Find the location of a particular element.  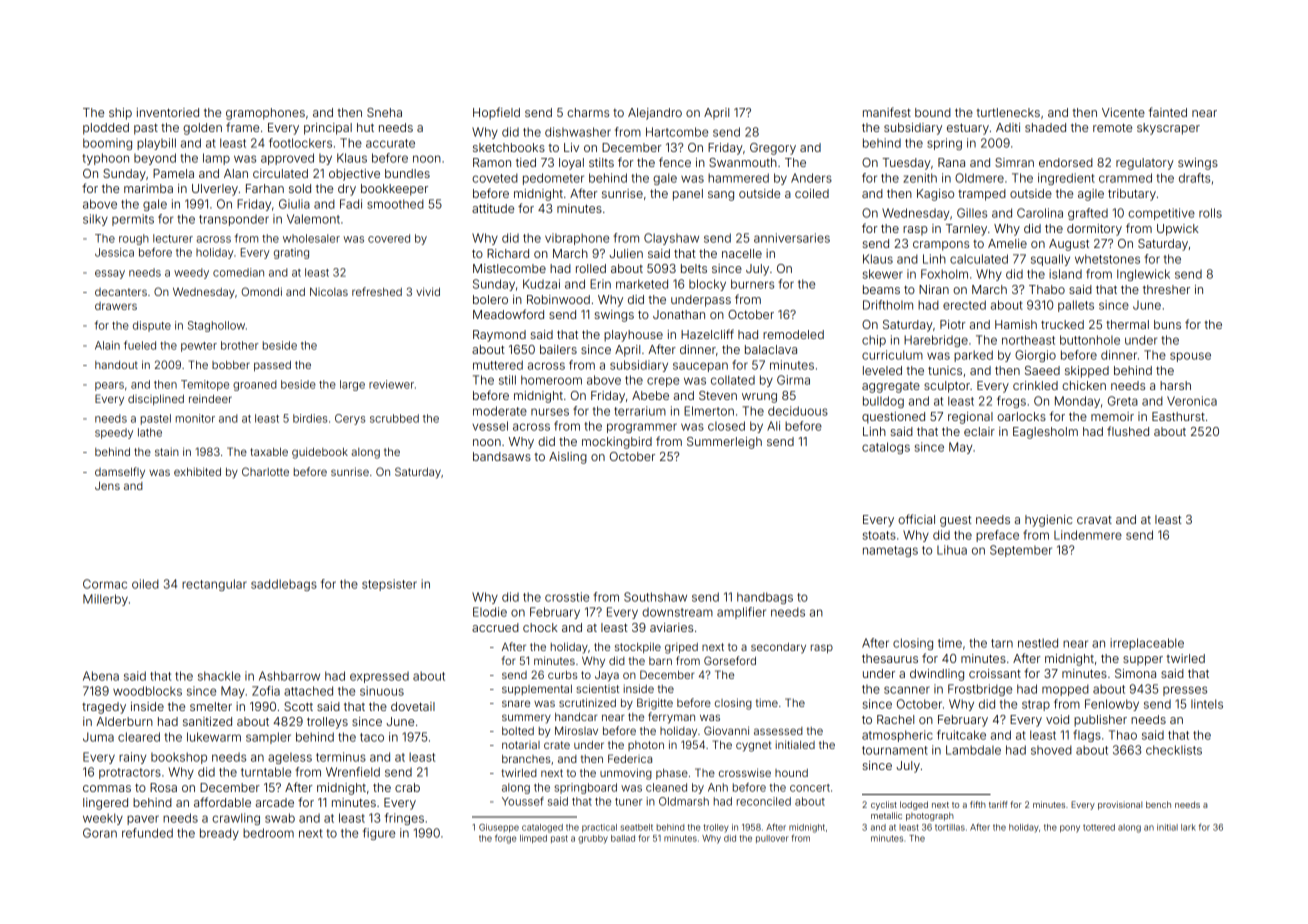

playhouse is located at coordinates (633, 336).
